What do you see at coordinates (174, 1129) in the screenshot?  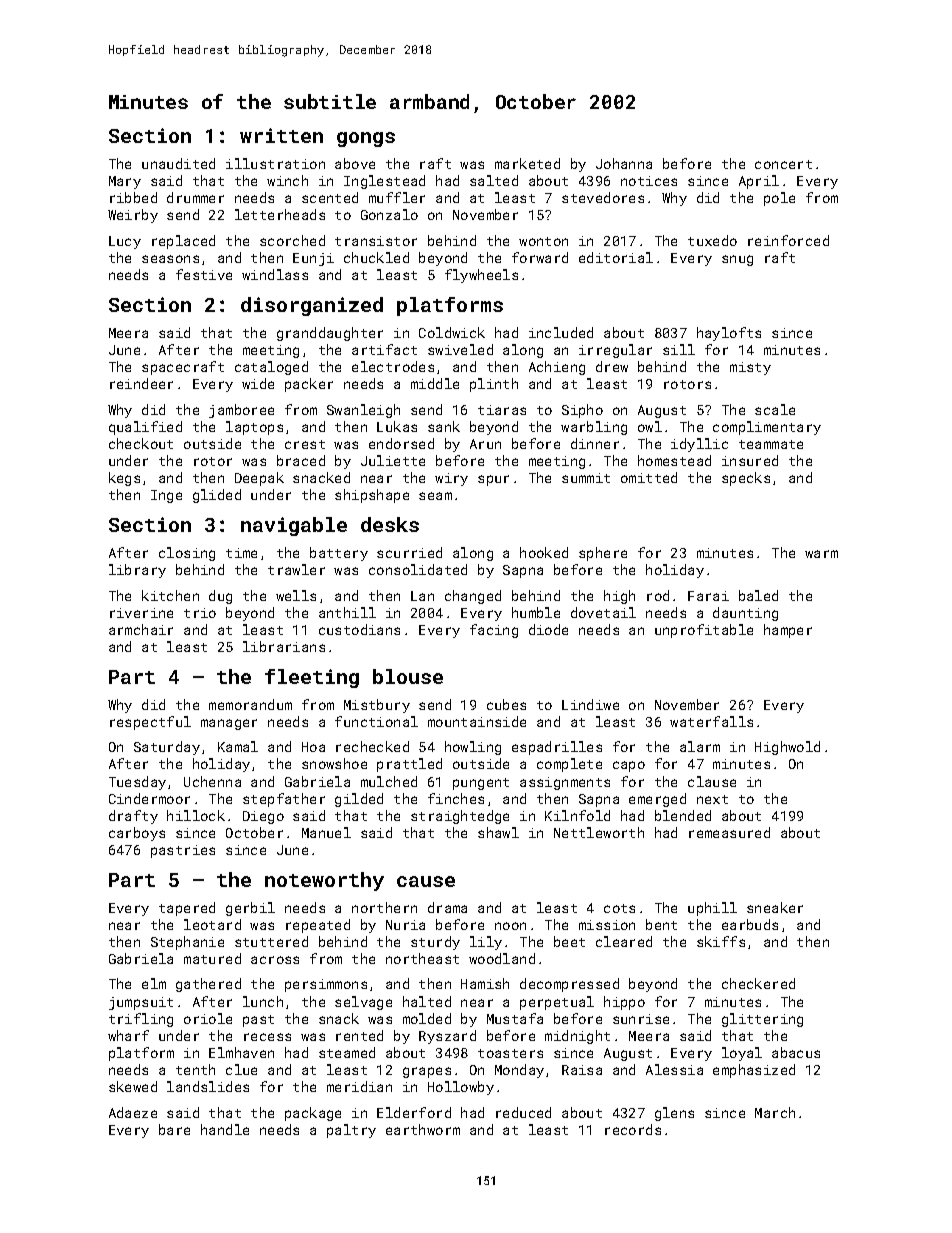 I see `bare` at bounding box center [174, 1129].
